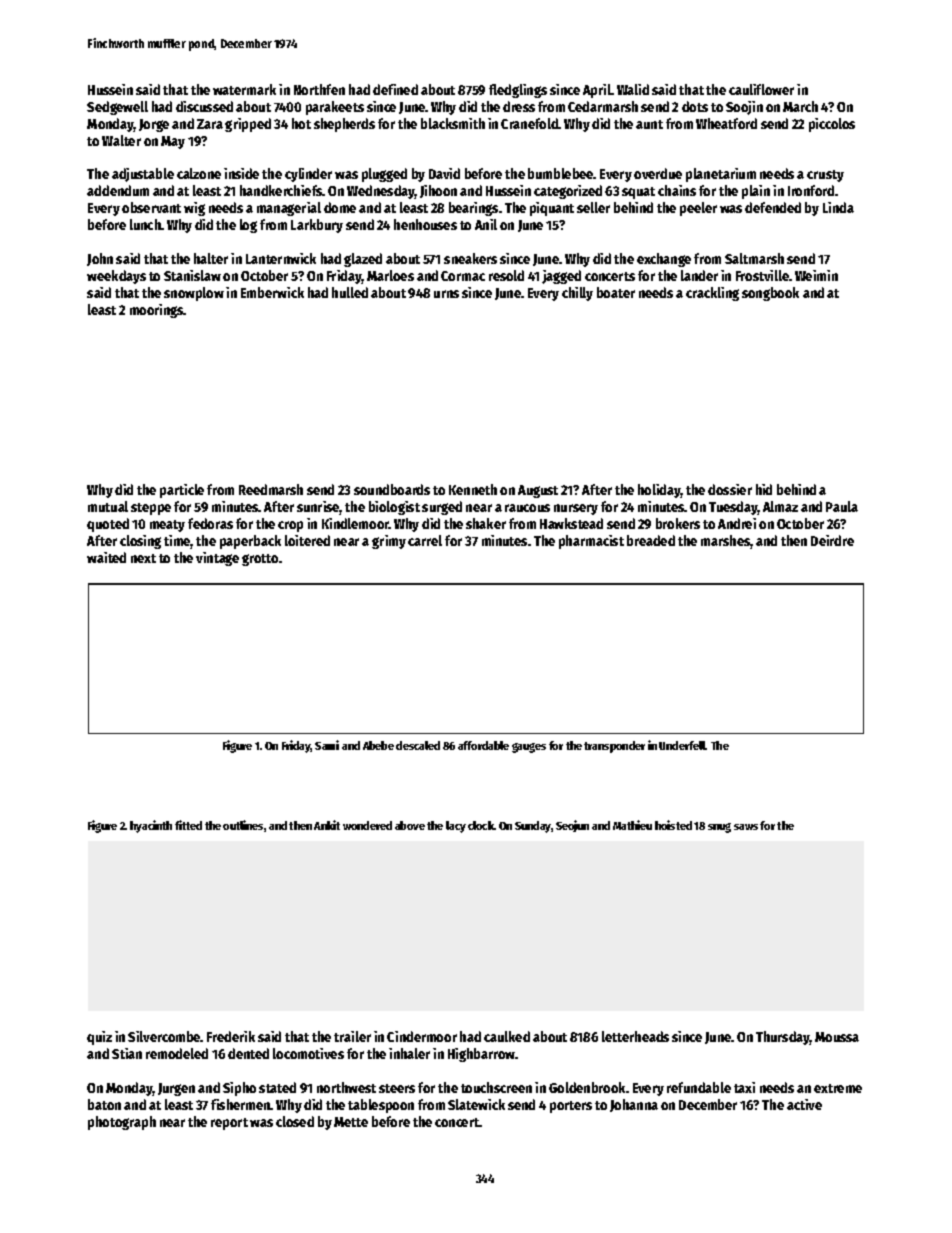  Describe the element at coordinates (712, 294) in the screenshot. I see `crackling` at that location.
